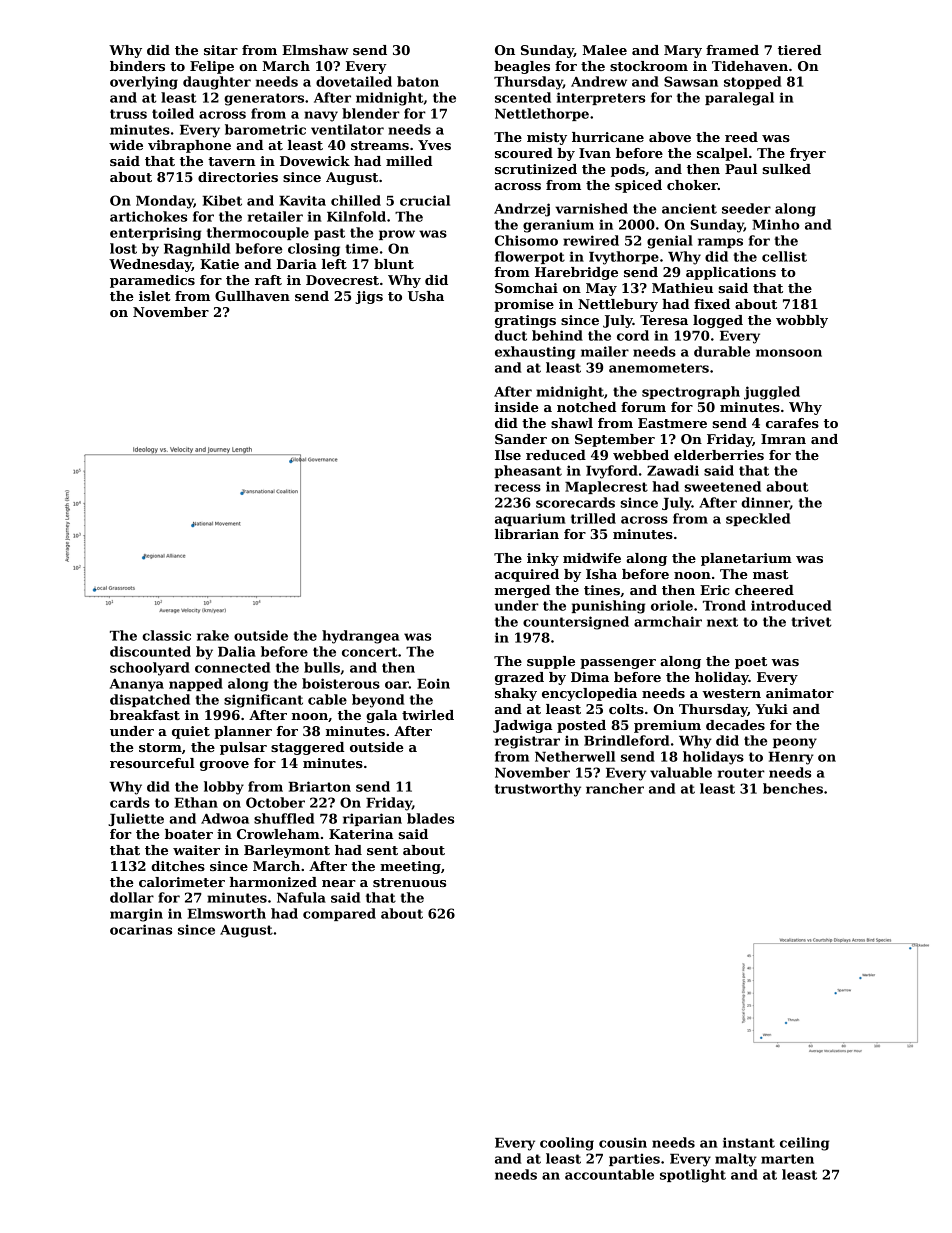 The image size is (952, 1233). I want to click on aquarium, so click(530, 519).
